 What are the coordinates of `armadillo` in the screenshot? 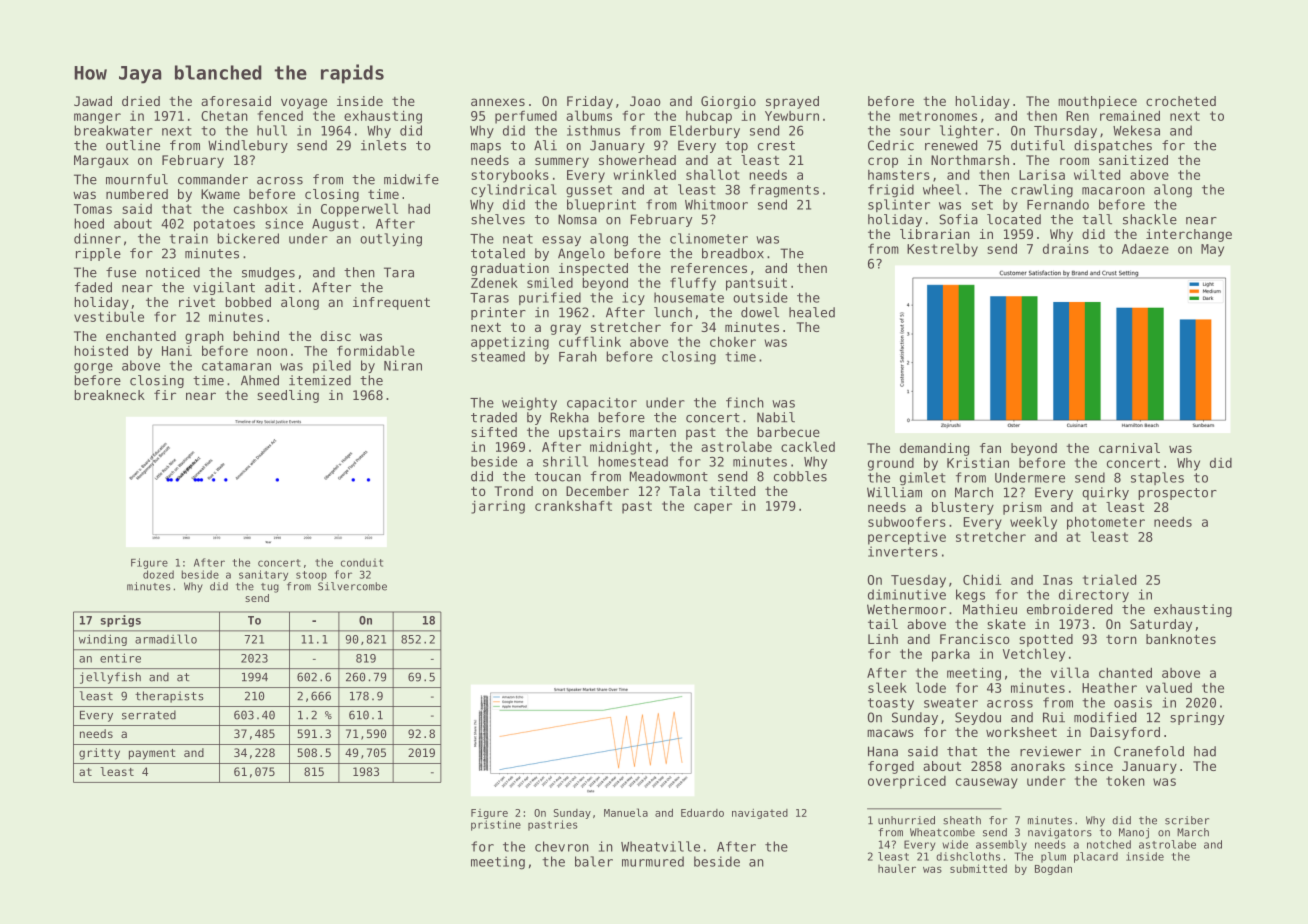 It's located at (166, 639).
